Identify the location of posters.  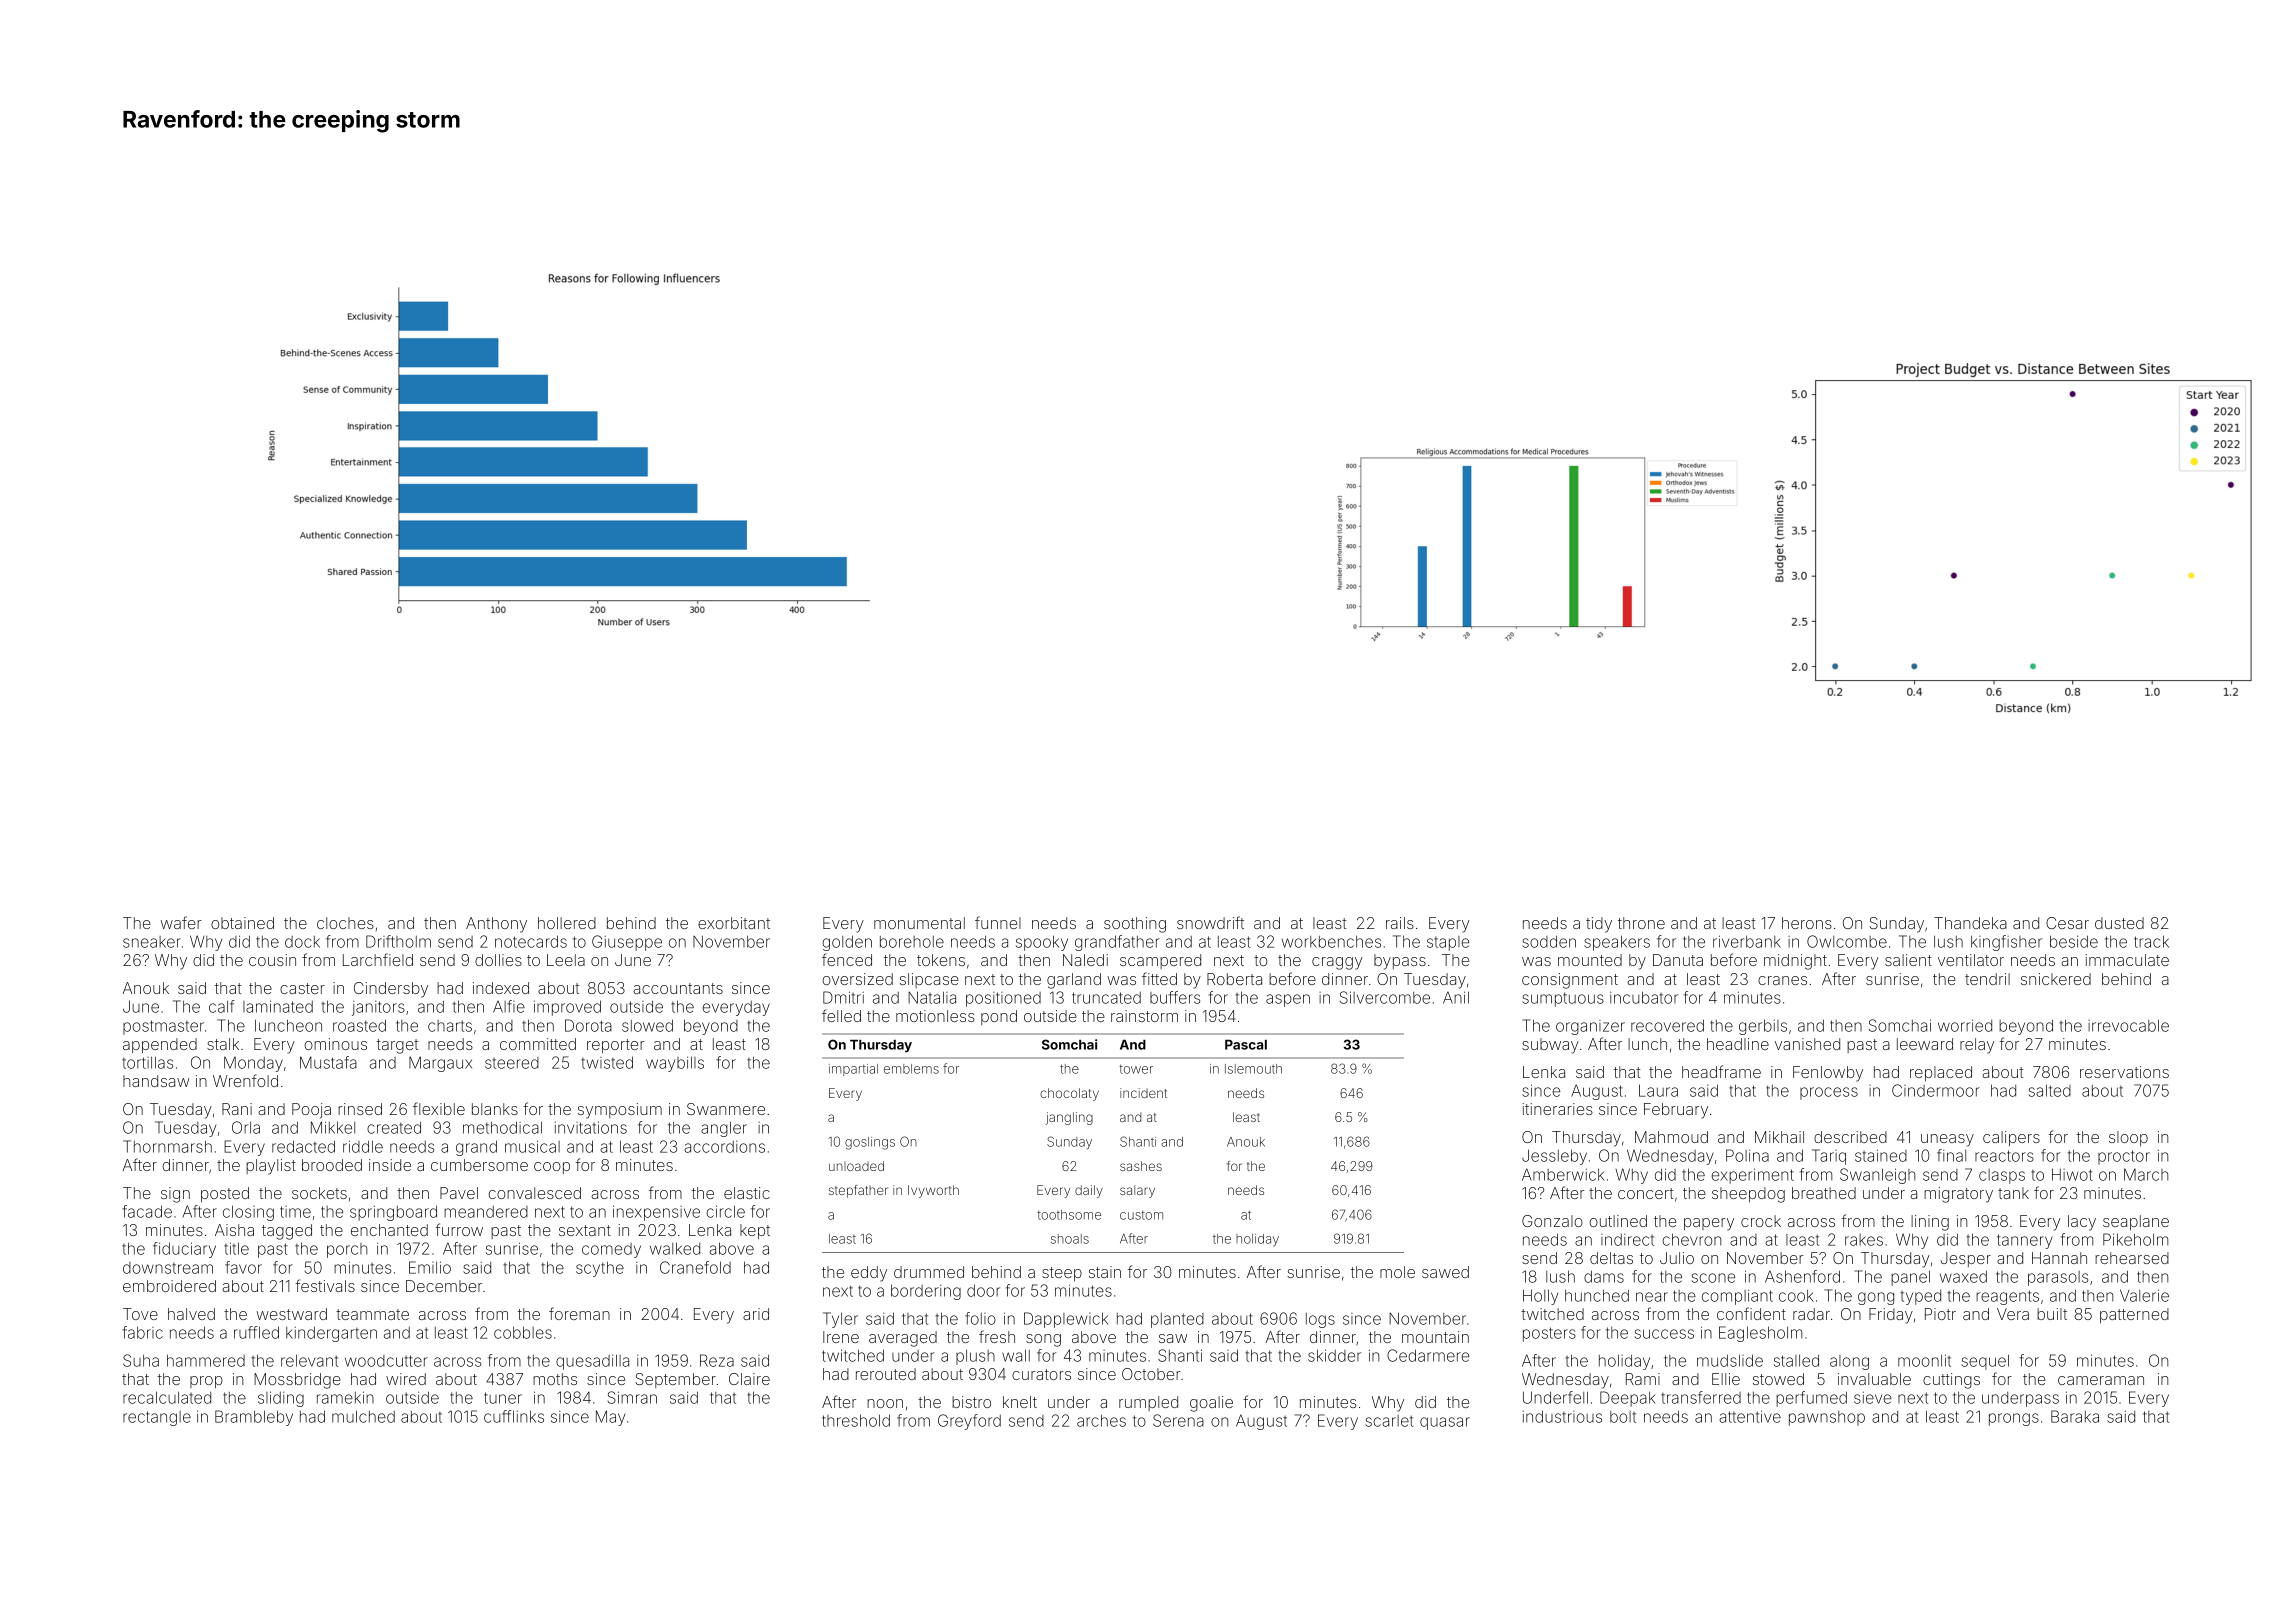
(1549, 1334).
